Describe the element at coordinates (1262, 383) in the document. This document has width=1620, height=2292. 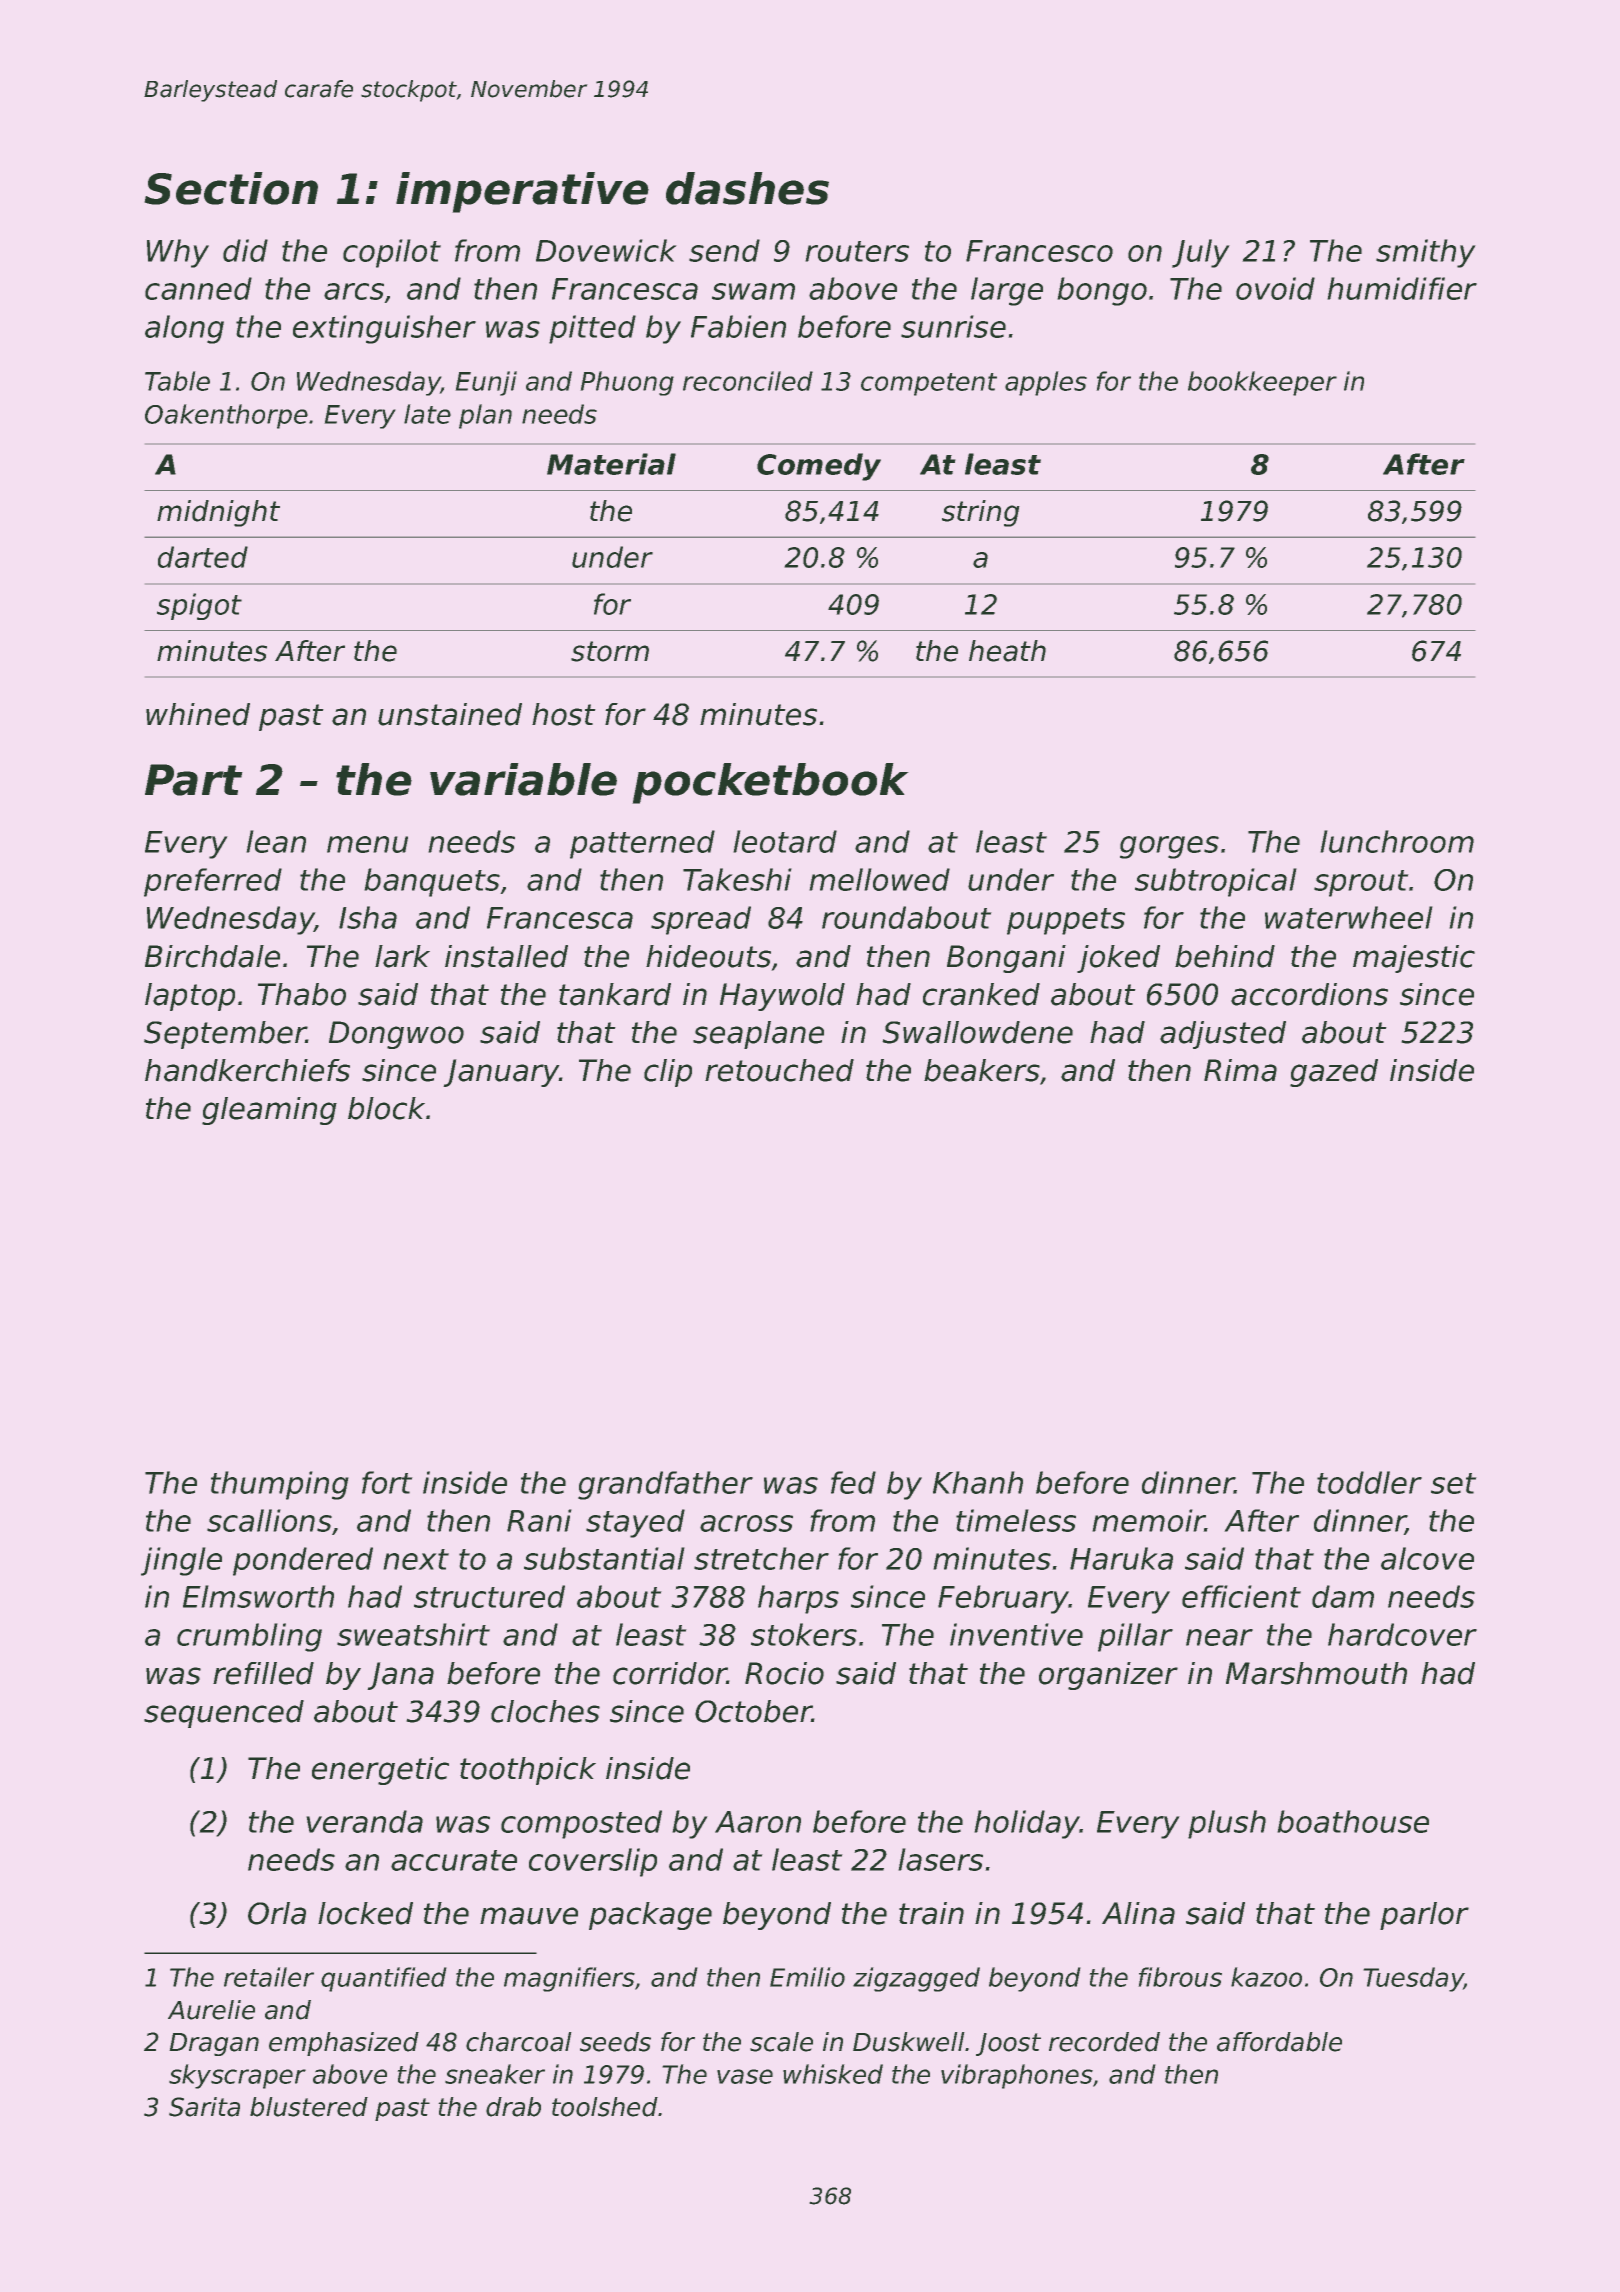
I see `bookkeeper` at that location.
